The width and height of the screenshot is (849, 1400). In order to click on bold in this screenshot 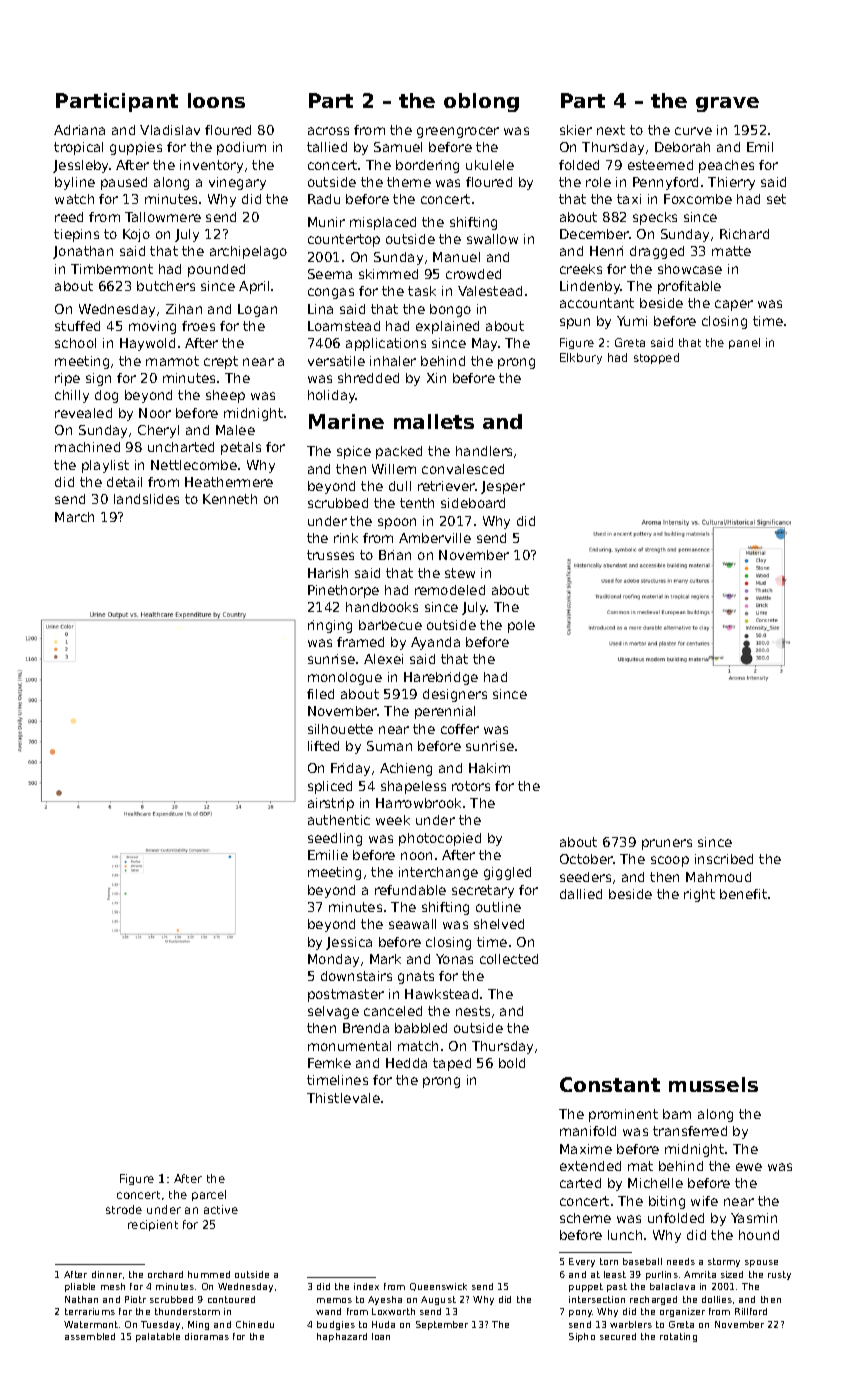, I will do `click(512, 1063)`.
